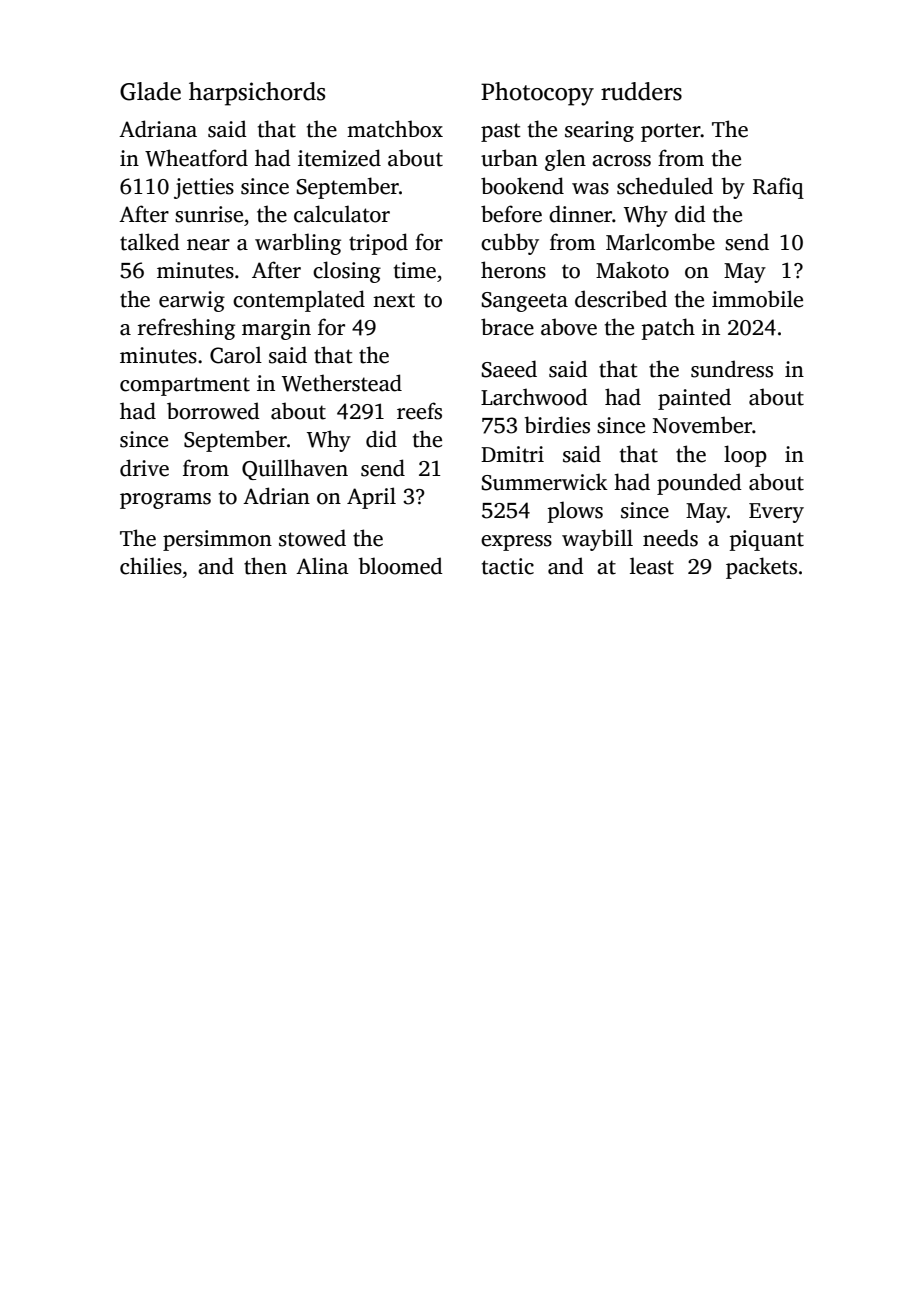  What do you see at coordinates (732, 369) in the screenshot?
I see `sundress` at bounding box center [732, 369].
